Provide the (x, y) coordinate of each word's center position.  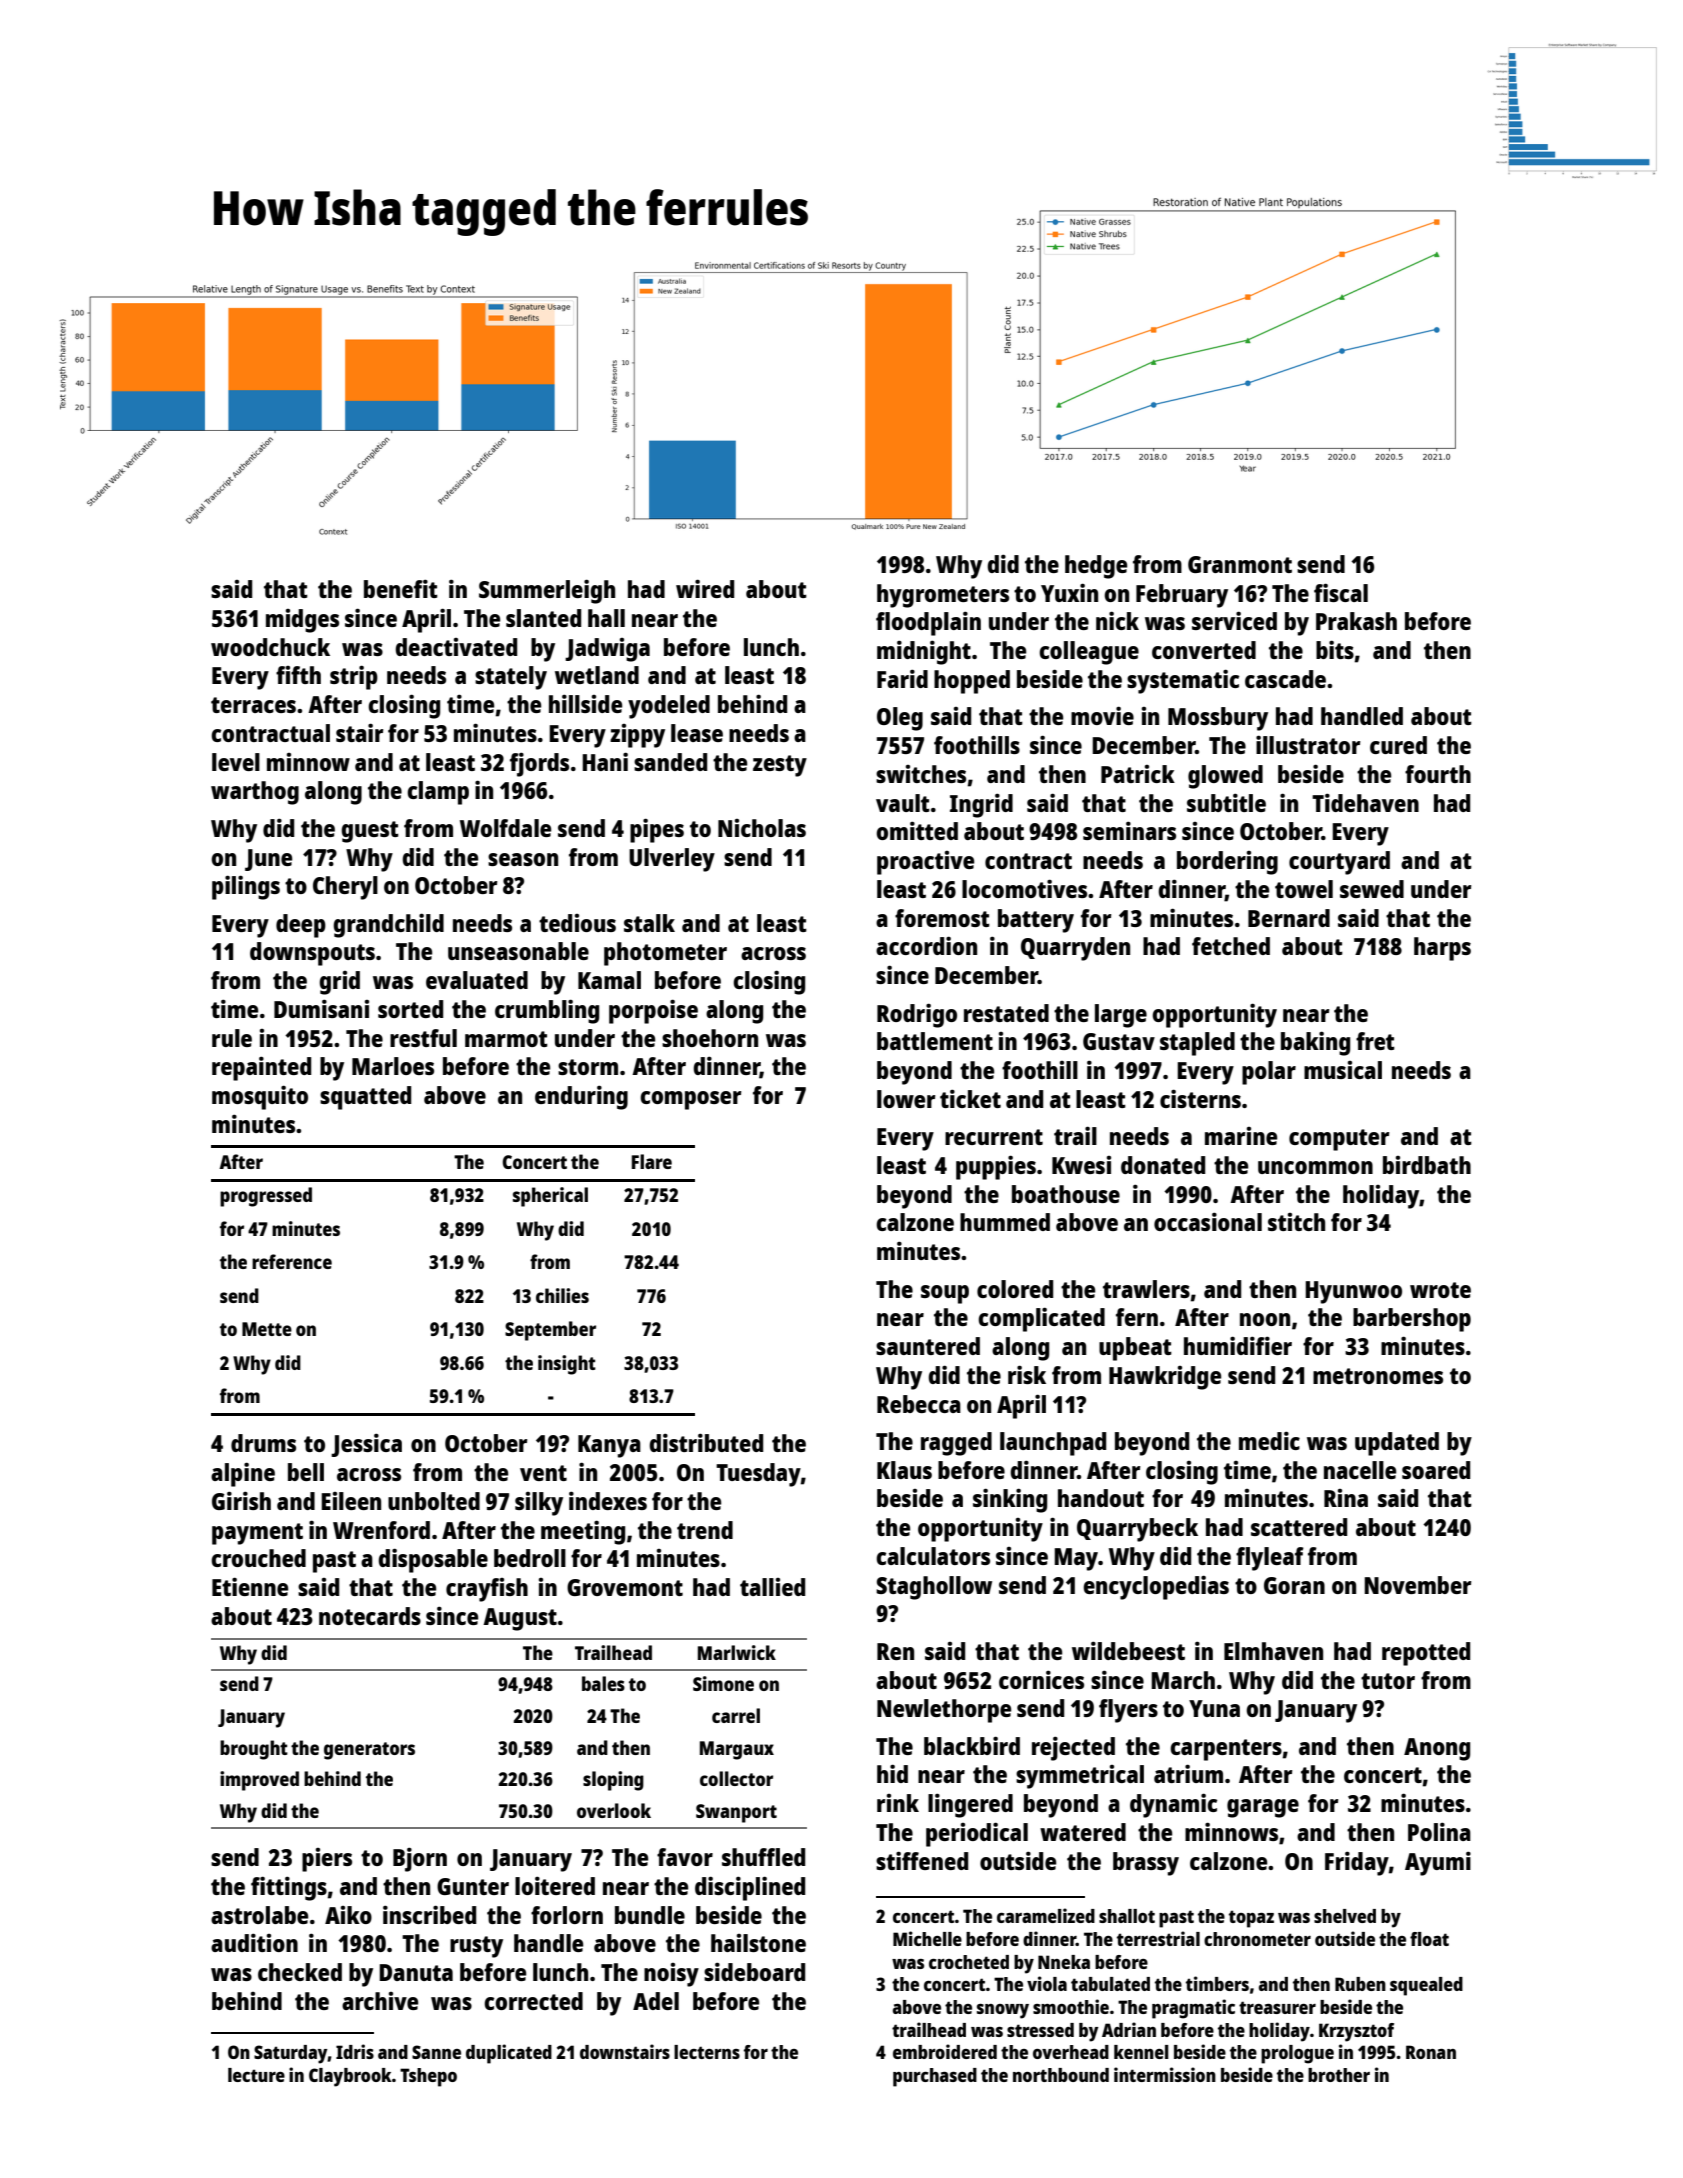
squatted (365, 1098)
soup (945, 1294)
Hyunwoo (1353, 1292)
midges (302, 621)
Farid (902, 678)
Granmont (1240, 564)
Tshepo (428, 2077)
